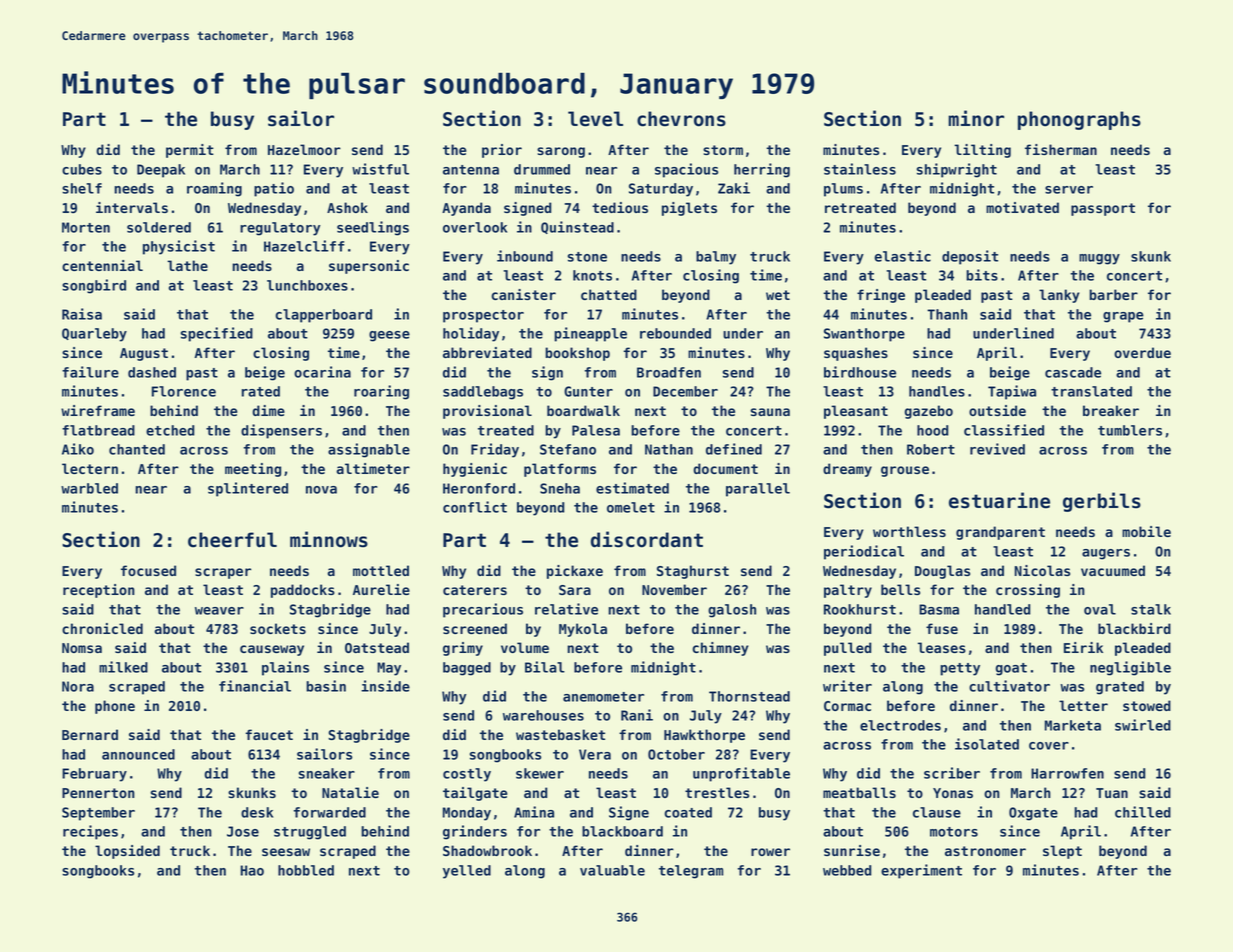 This screenshot has height=952, width=1233. Describe the element at coordinates (525, 647) in the screenshot. I see `volume` at that location.
